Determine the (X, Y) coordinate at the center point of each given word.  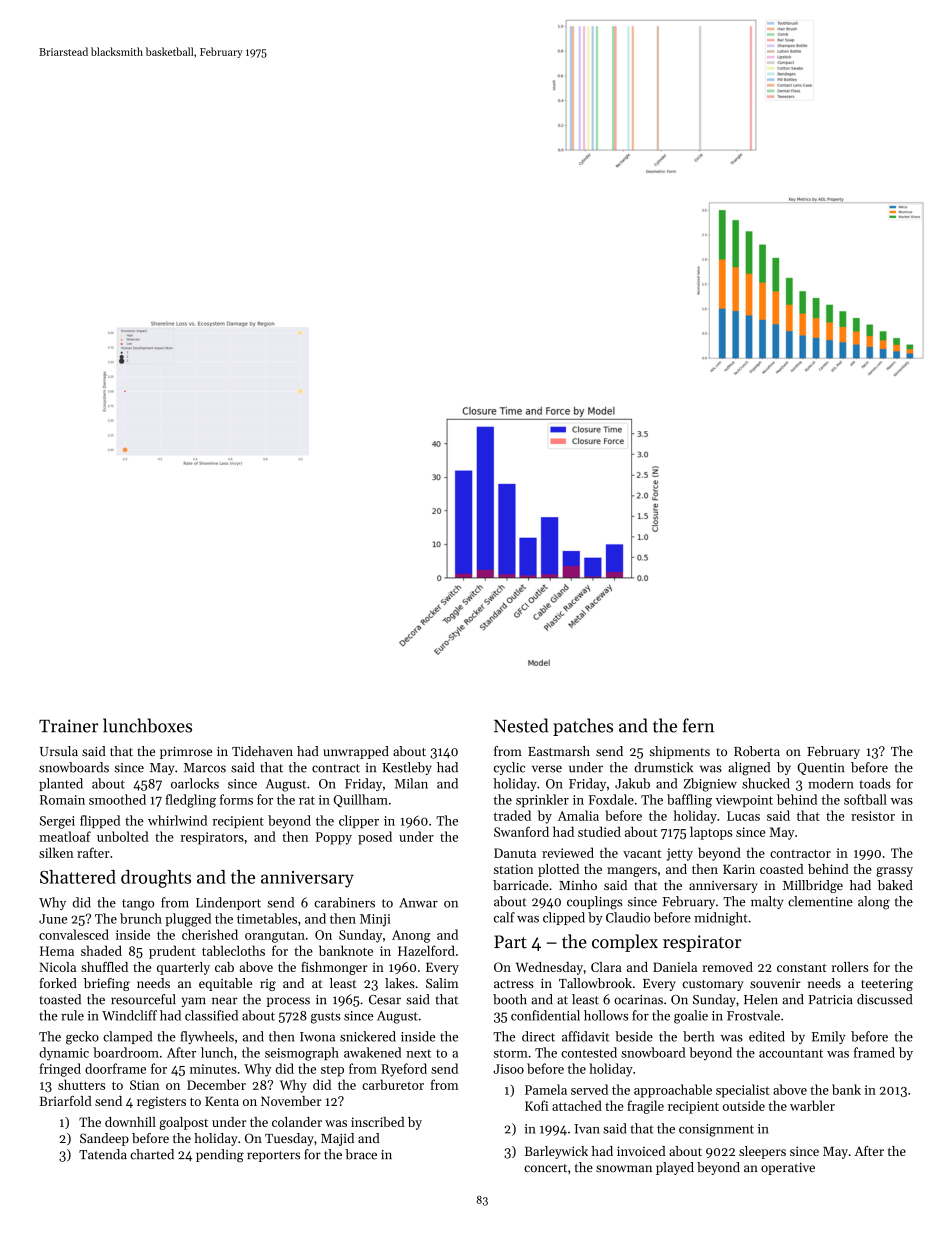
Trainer (69, 726)
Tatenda (103, 1154)
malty (767, 902)
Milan (411, 783)
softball (865, 799)
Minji (375, 920)
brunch (141, 918)
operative (788, 1169)
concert (545, 1168)
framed (874, 1052)
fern (698, 725)
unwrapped (356, 752)
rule (72, 1015)
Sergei (57, 822)
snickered (368, 1036)
